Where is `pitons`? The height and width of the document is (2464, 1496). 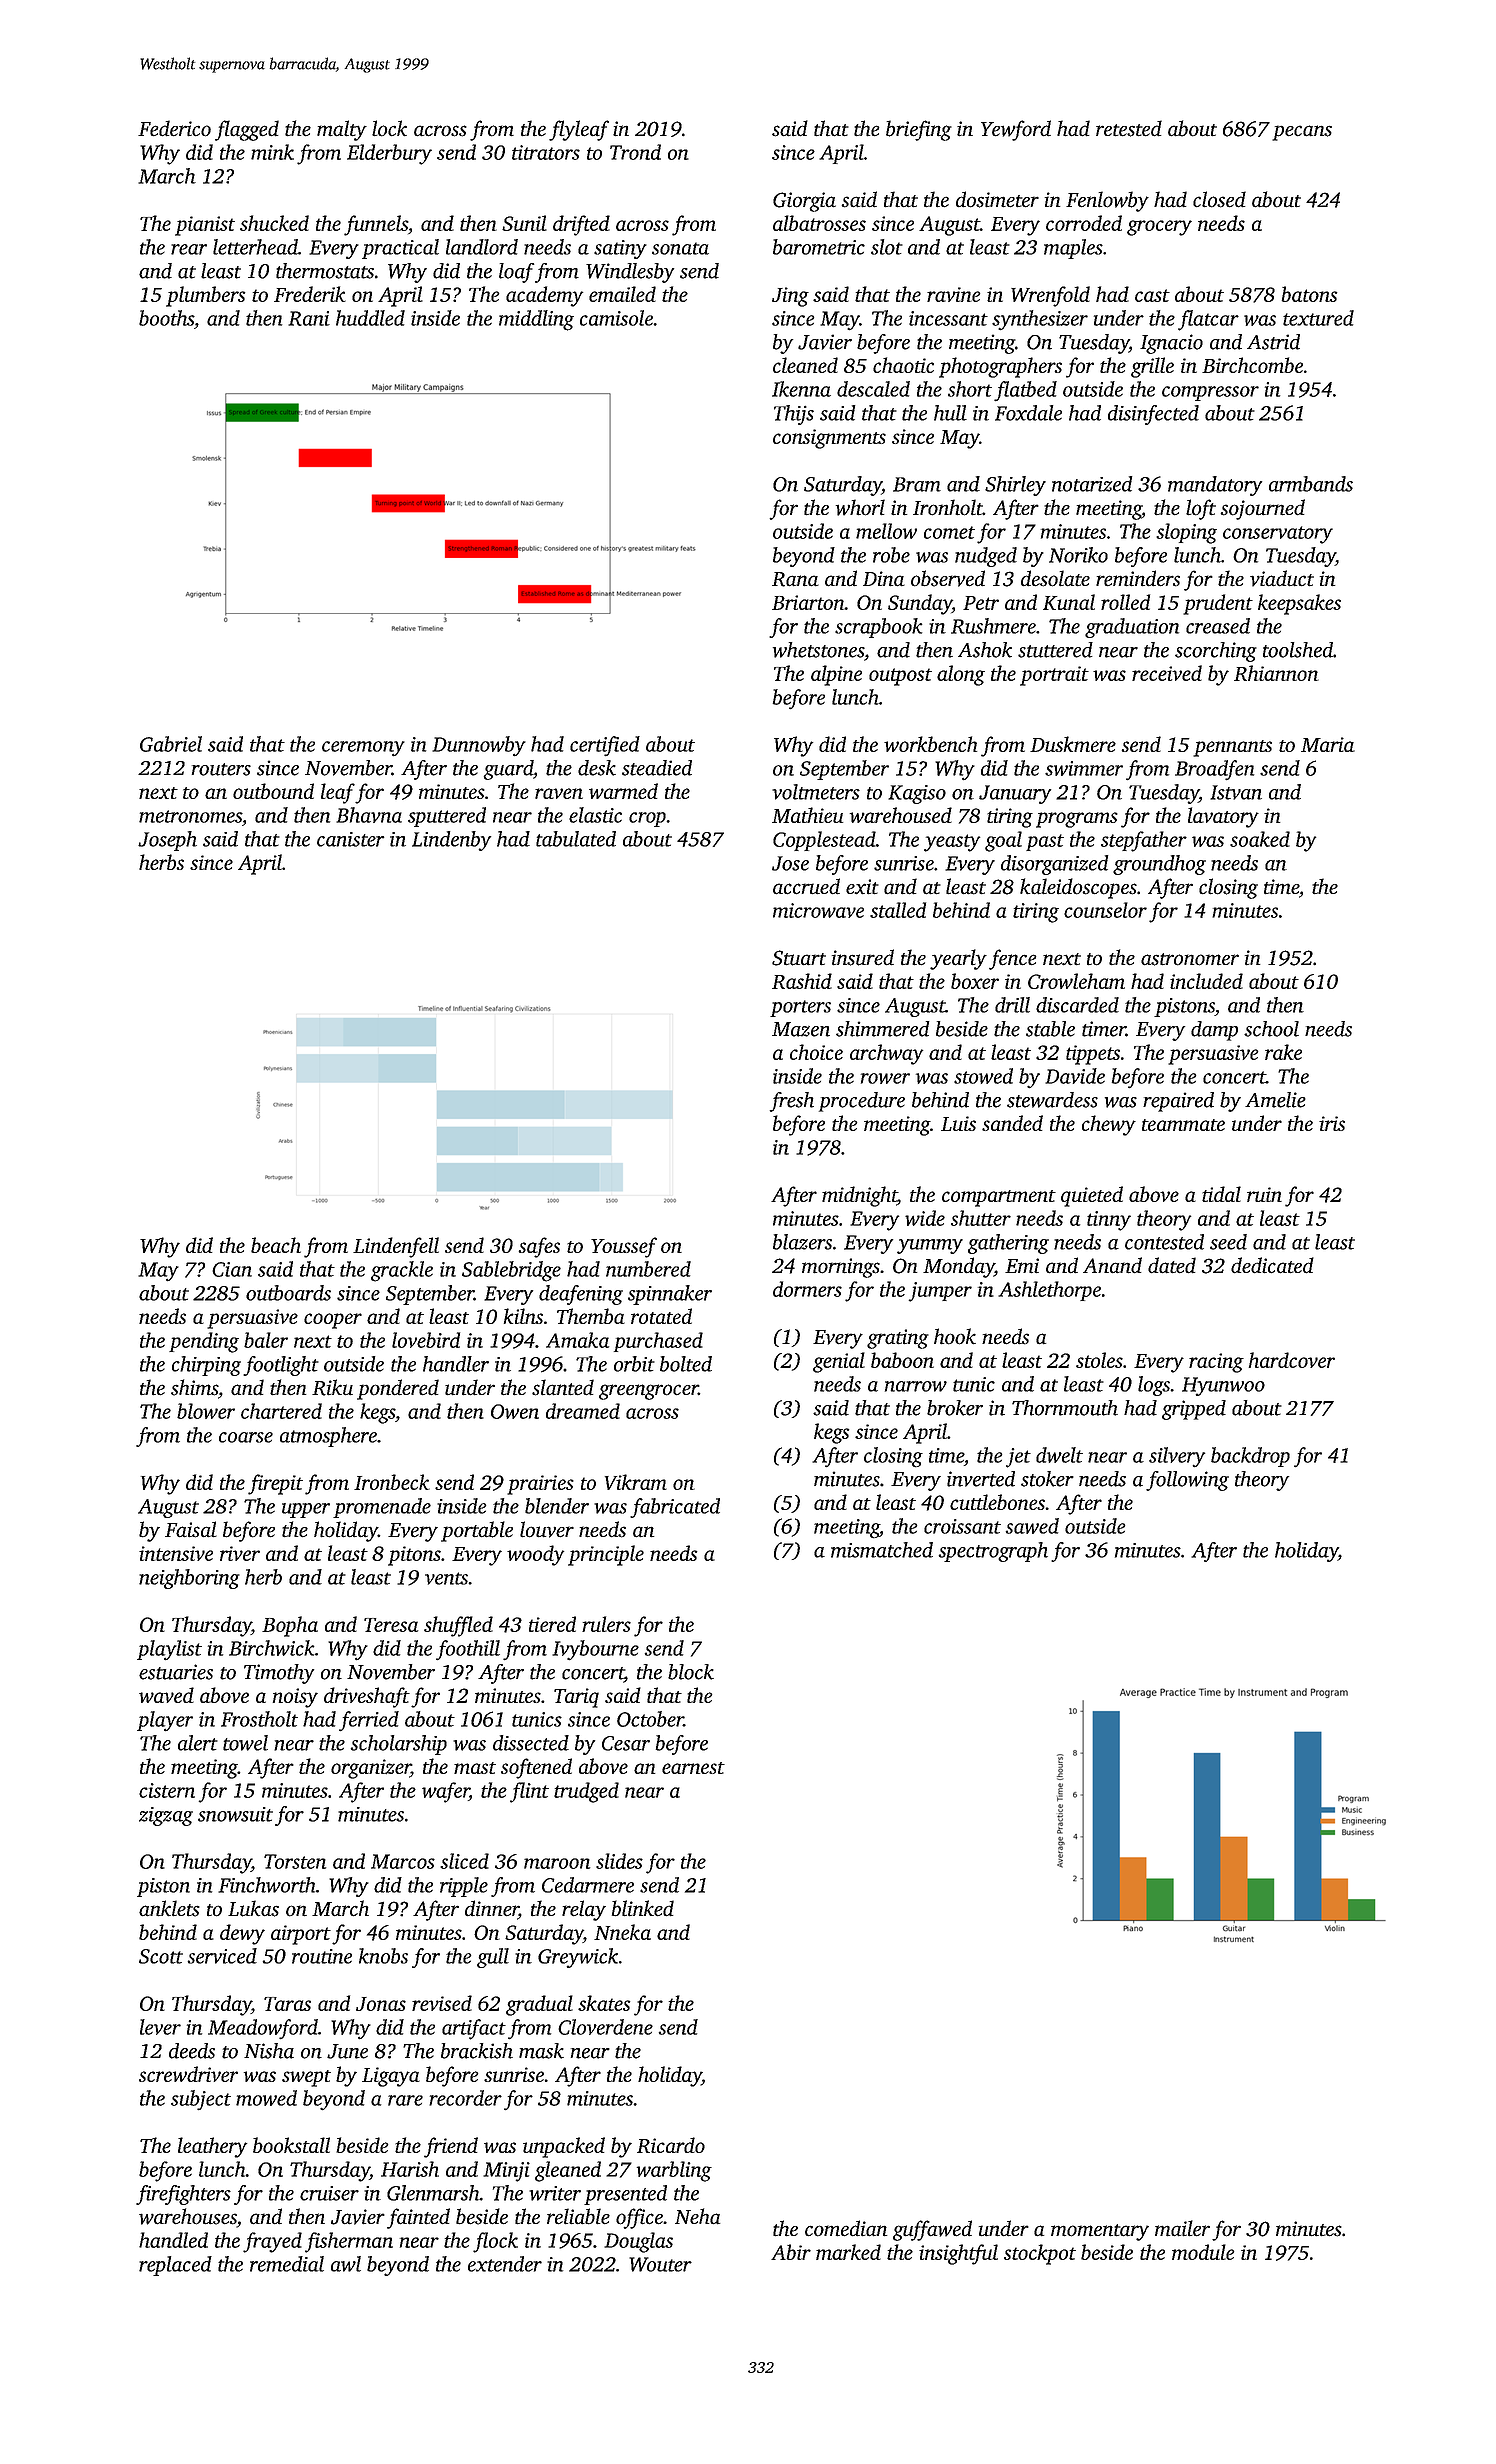
pitons is located at coordinates (414, 1556).
